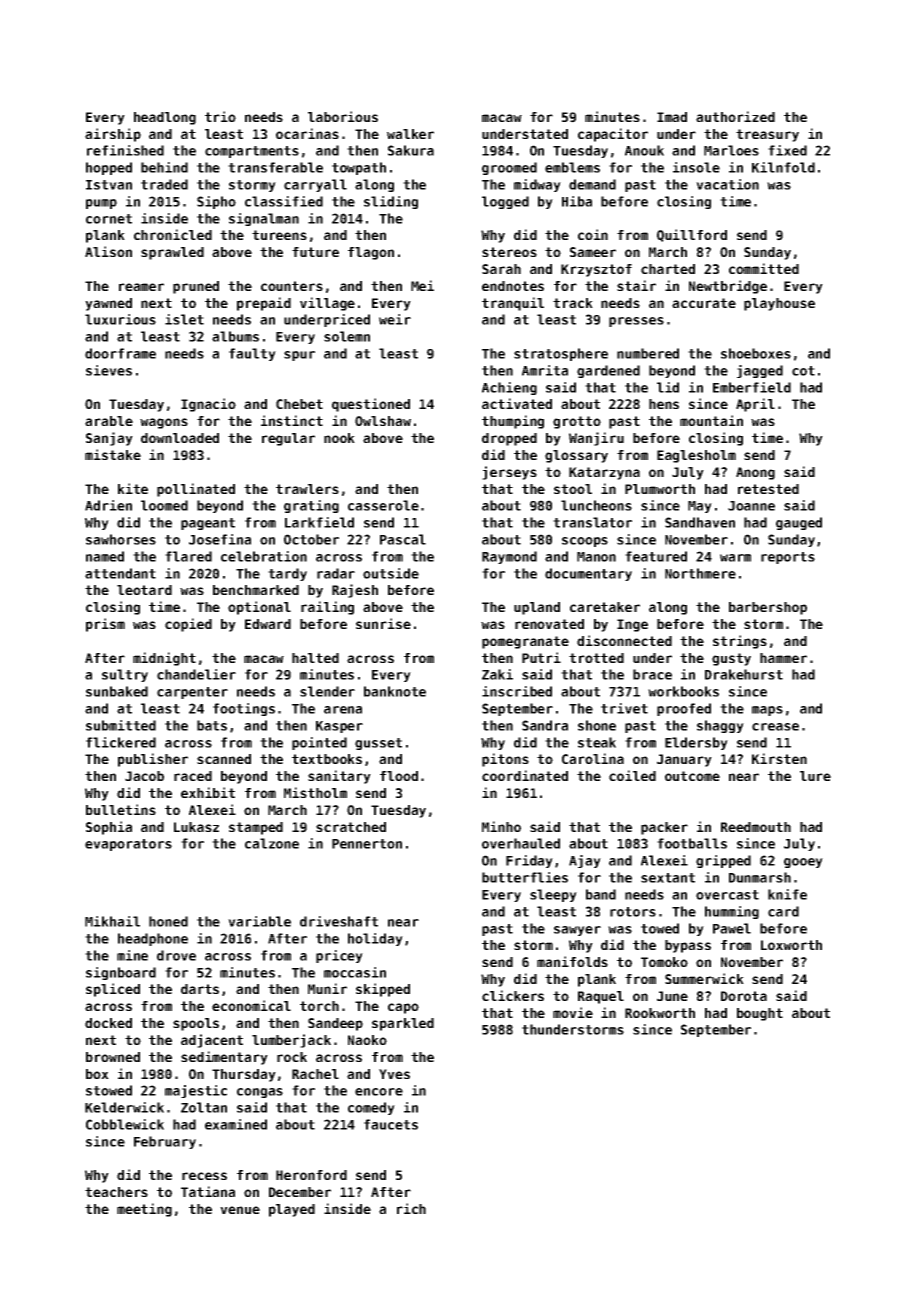  What do you see at coordinates (735, 558) in the document?
I see `warm` at bounding box center [735, 558].
